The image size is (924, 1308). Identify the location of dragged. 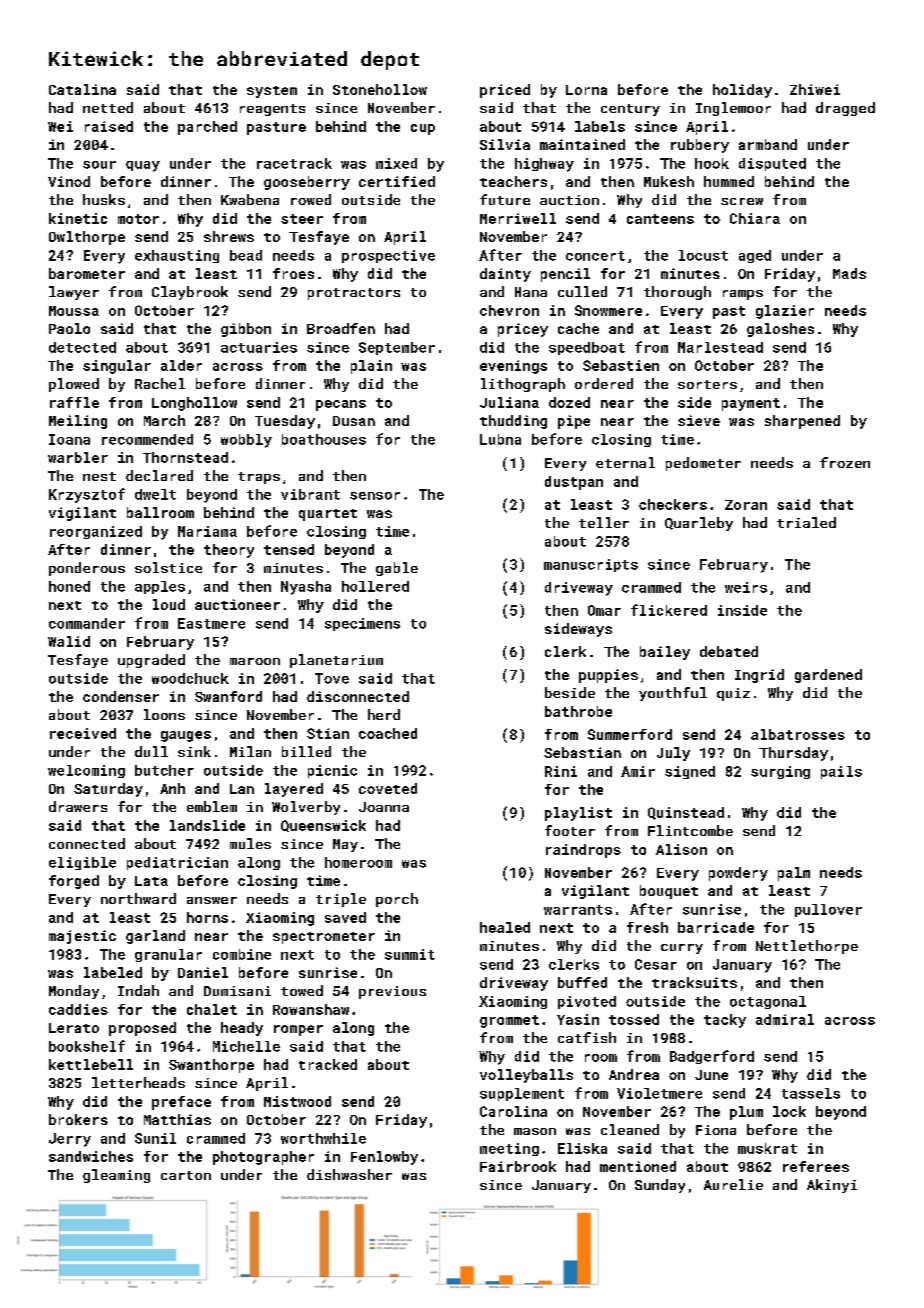
(845, 109).
